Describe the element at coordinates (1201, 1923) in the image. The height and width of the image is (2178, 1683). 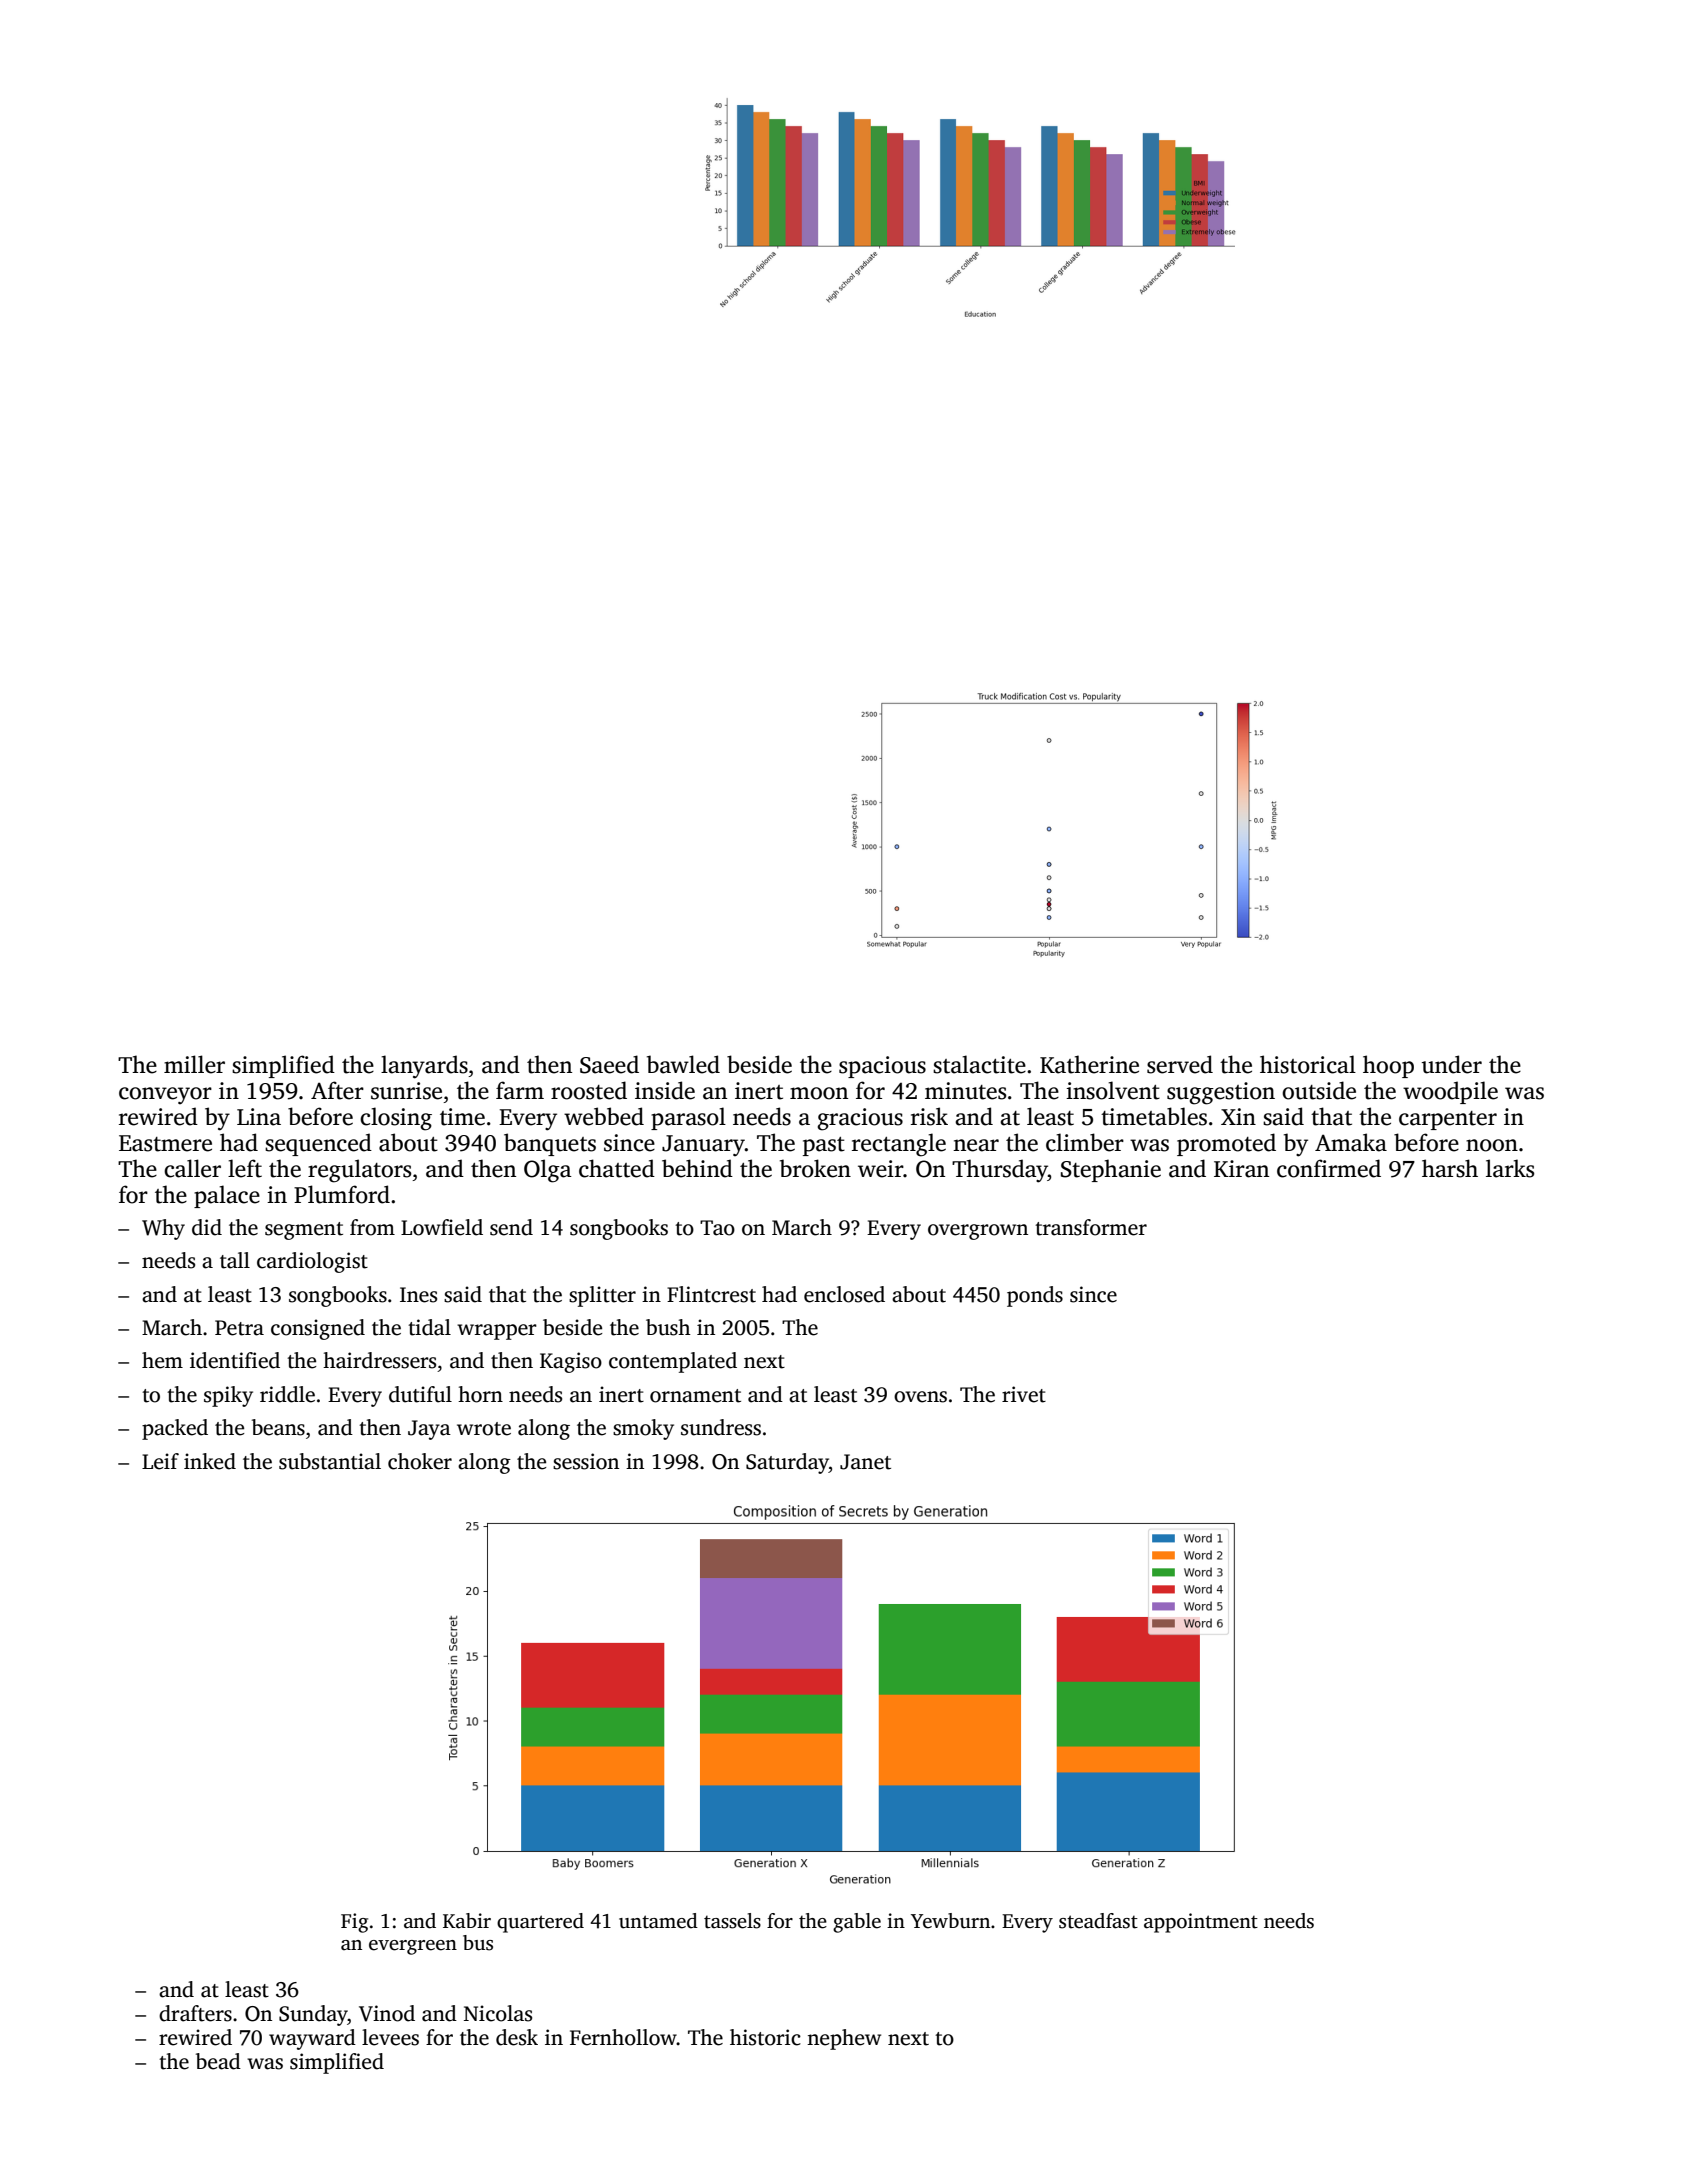
I see `appointment` at that location.
